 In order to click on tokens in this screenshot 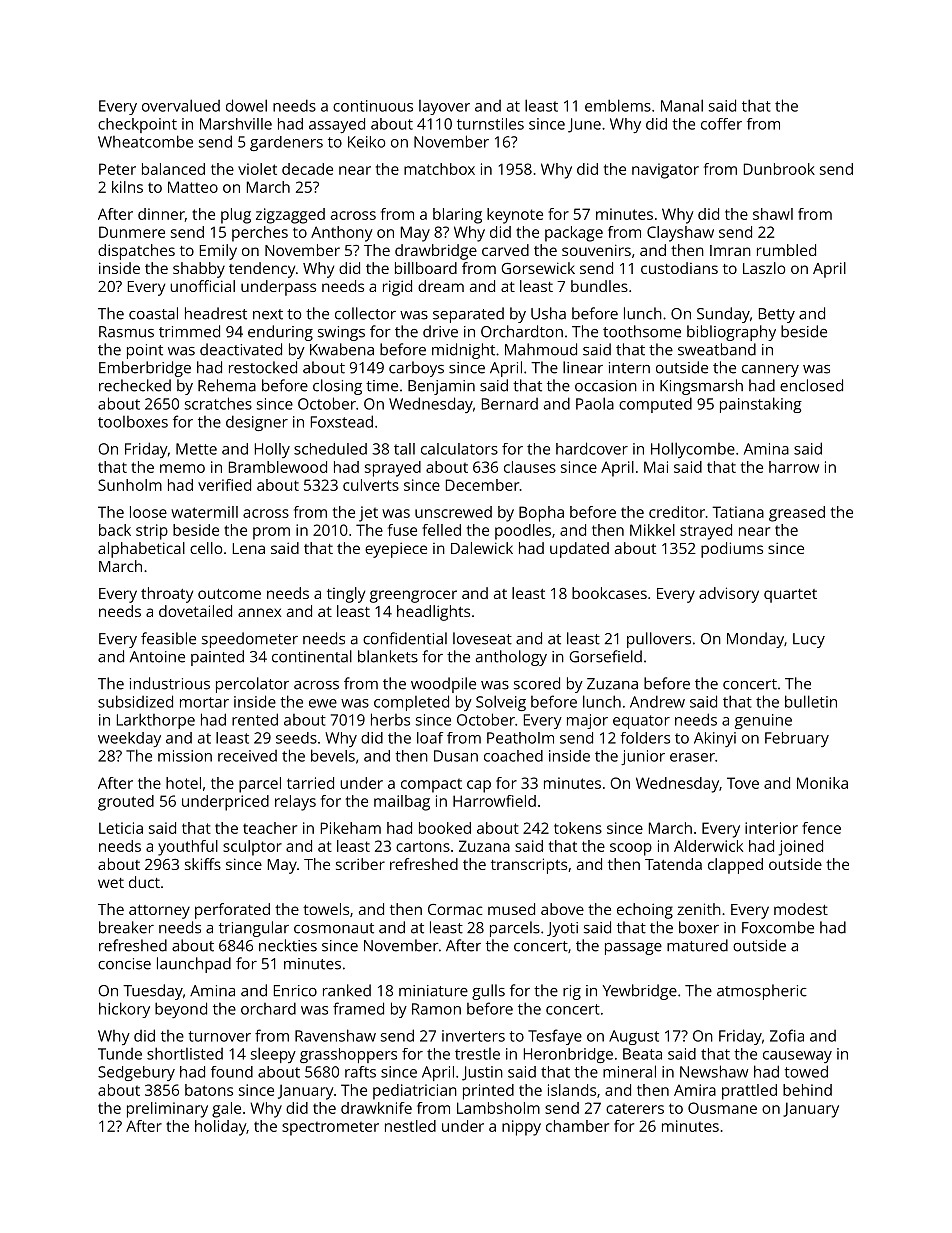, I will do `click(578, 828)`.
